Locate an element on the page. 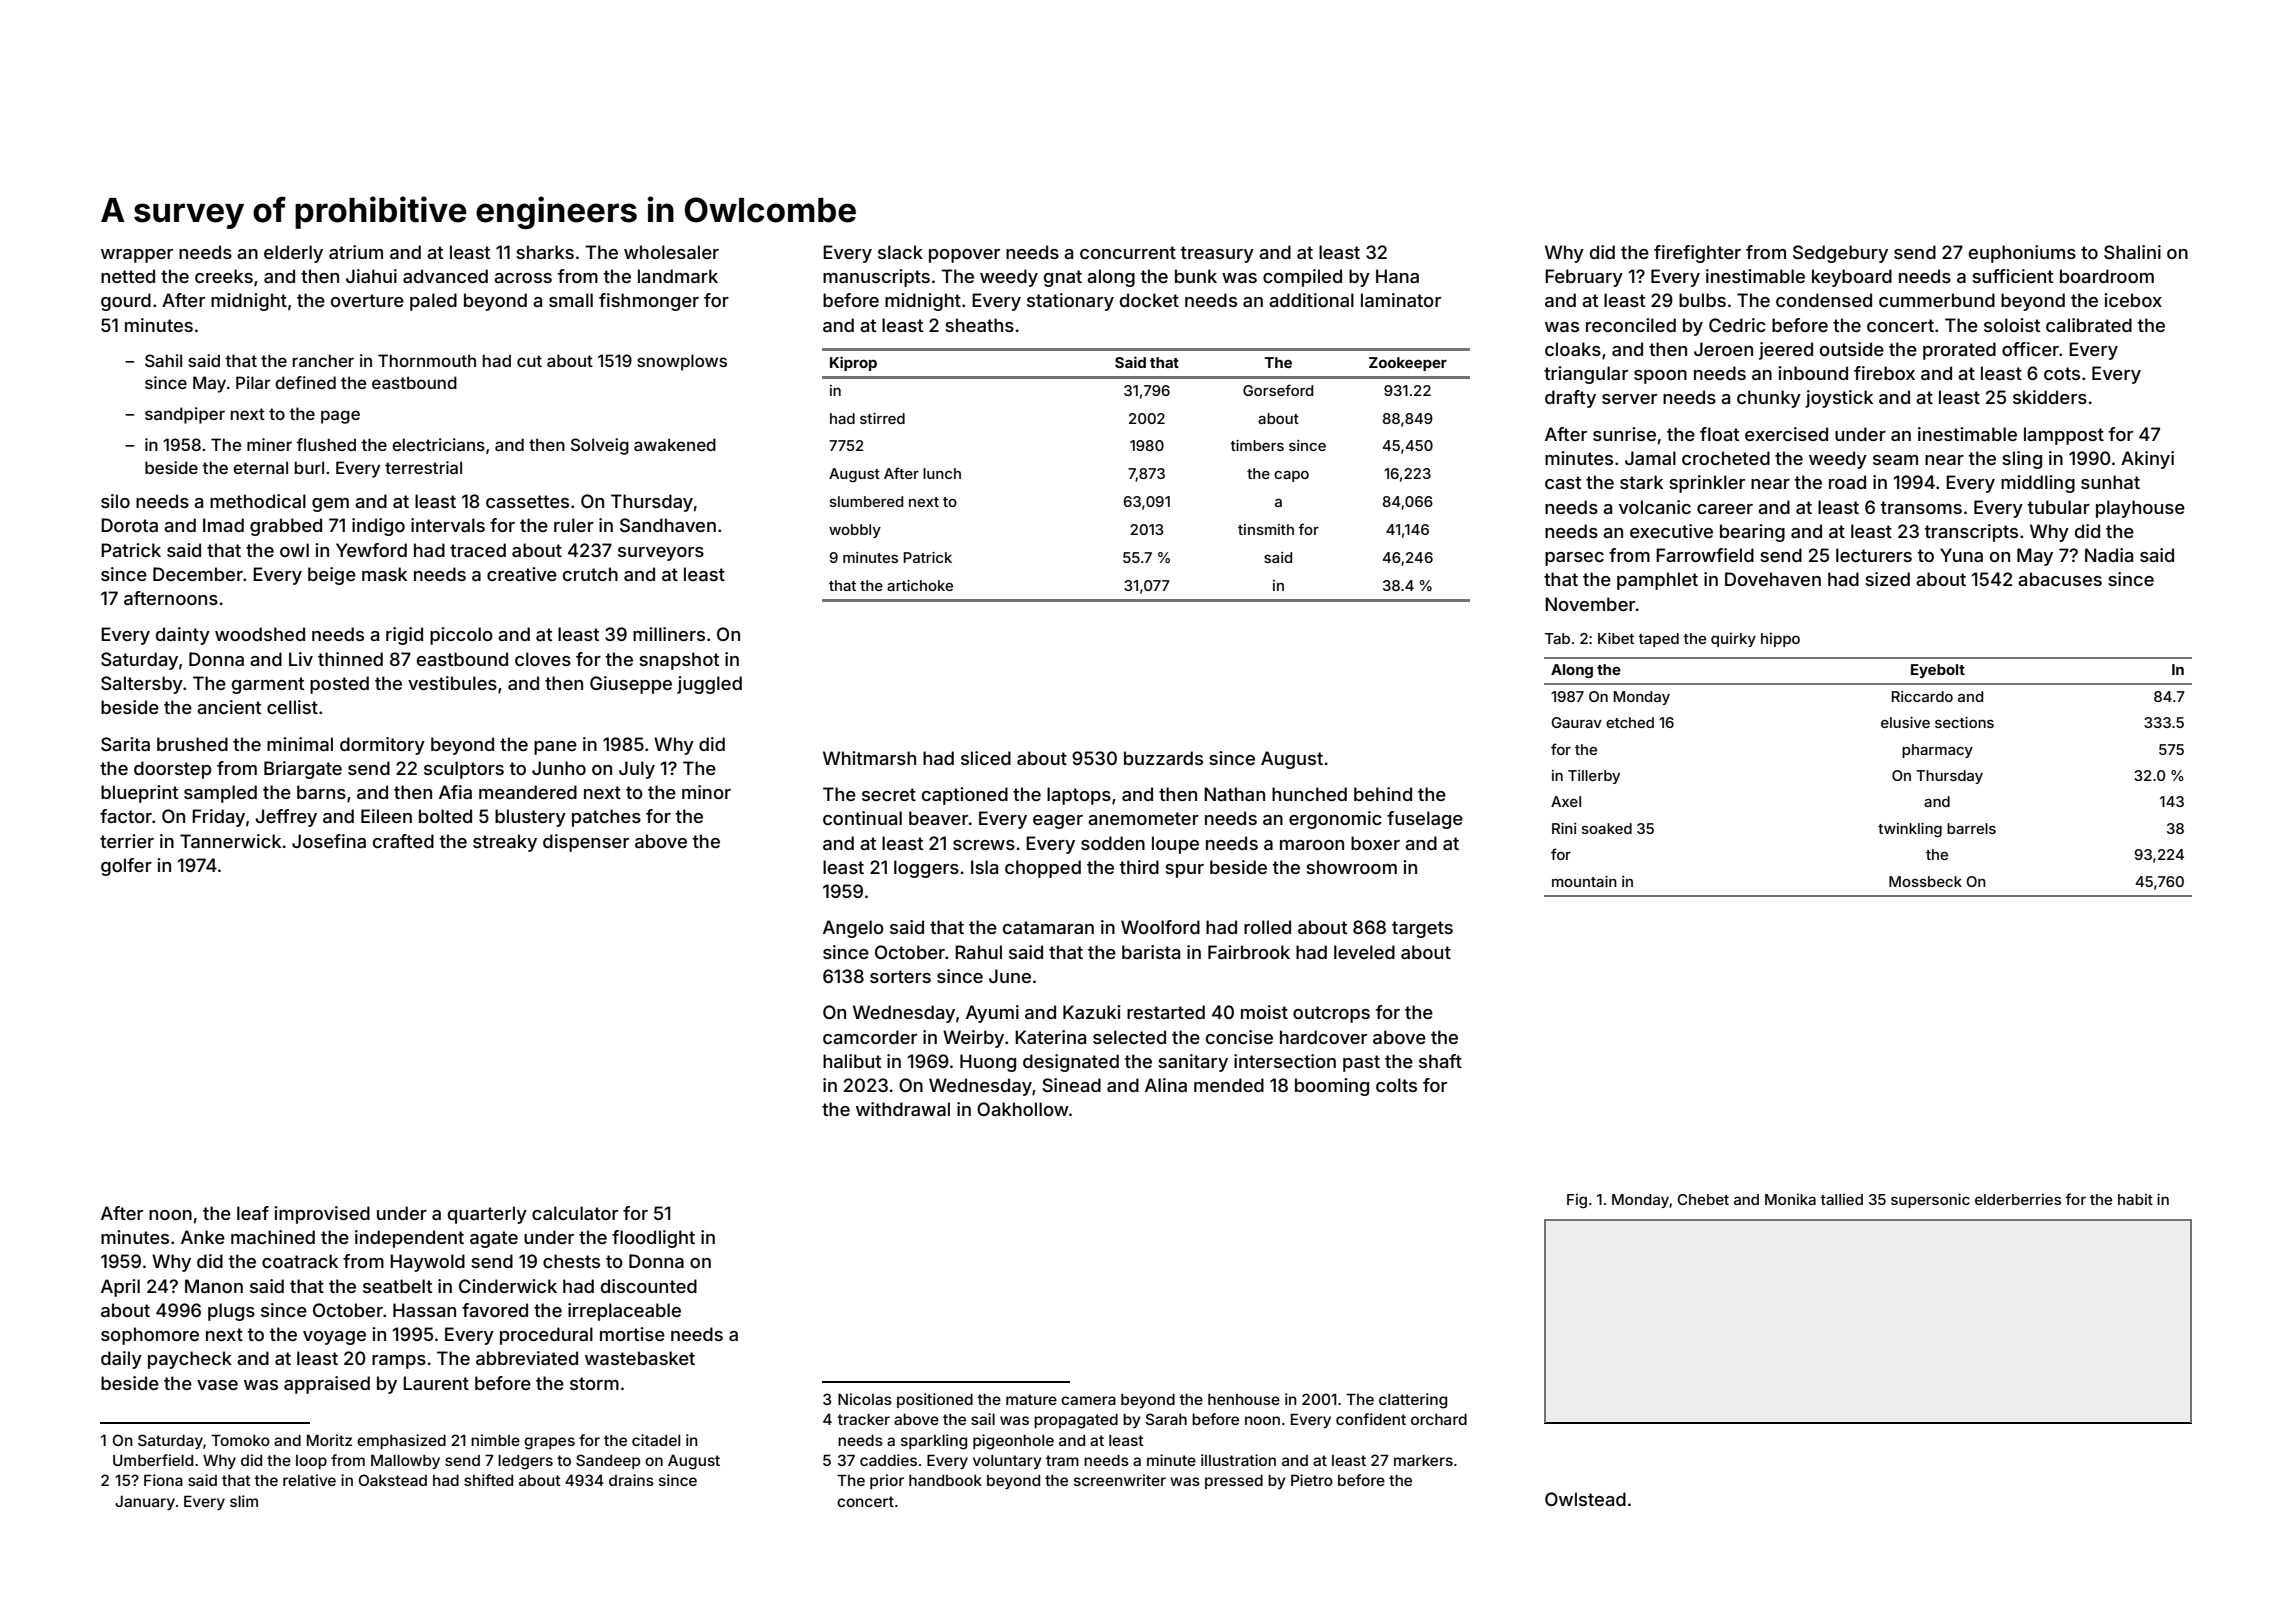 This page has height=1620, width=2292. slim is located at coordinates (244, 1501).
